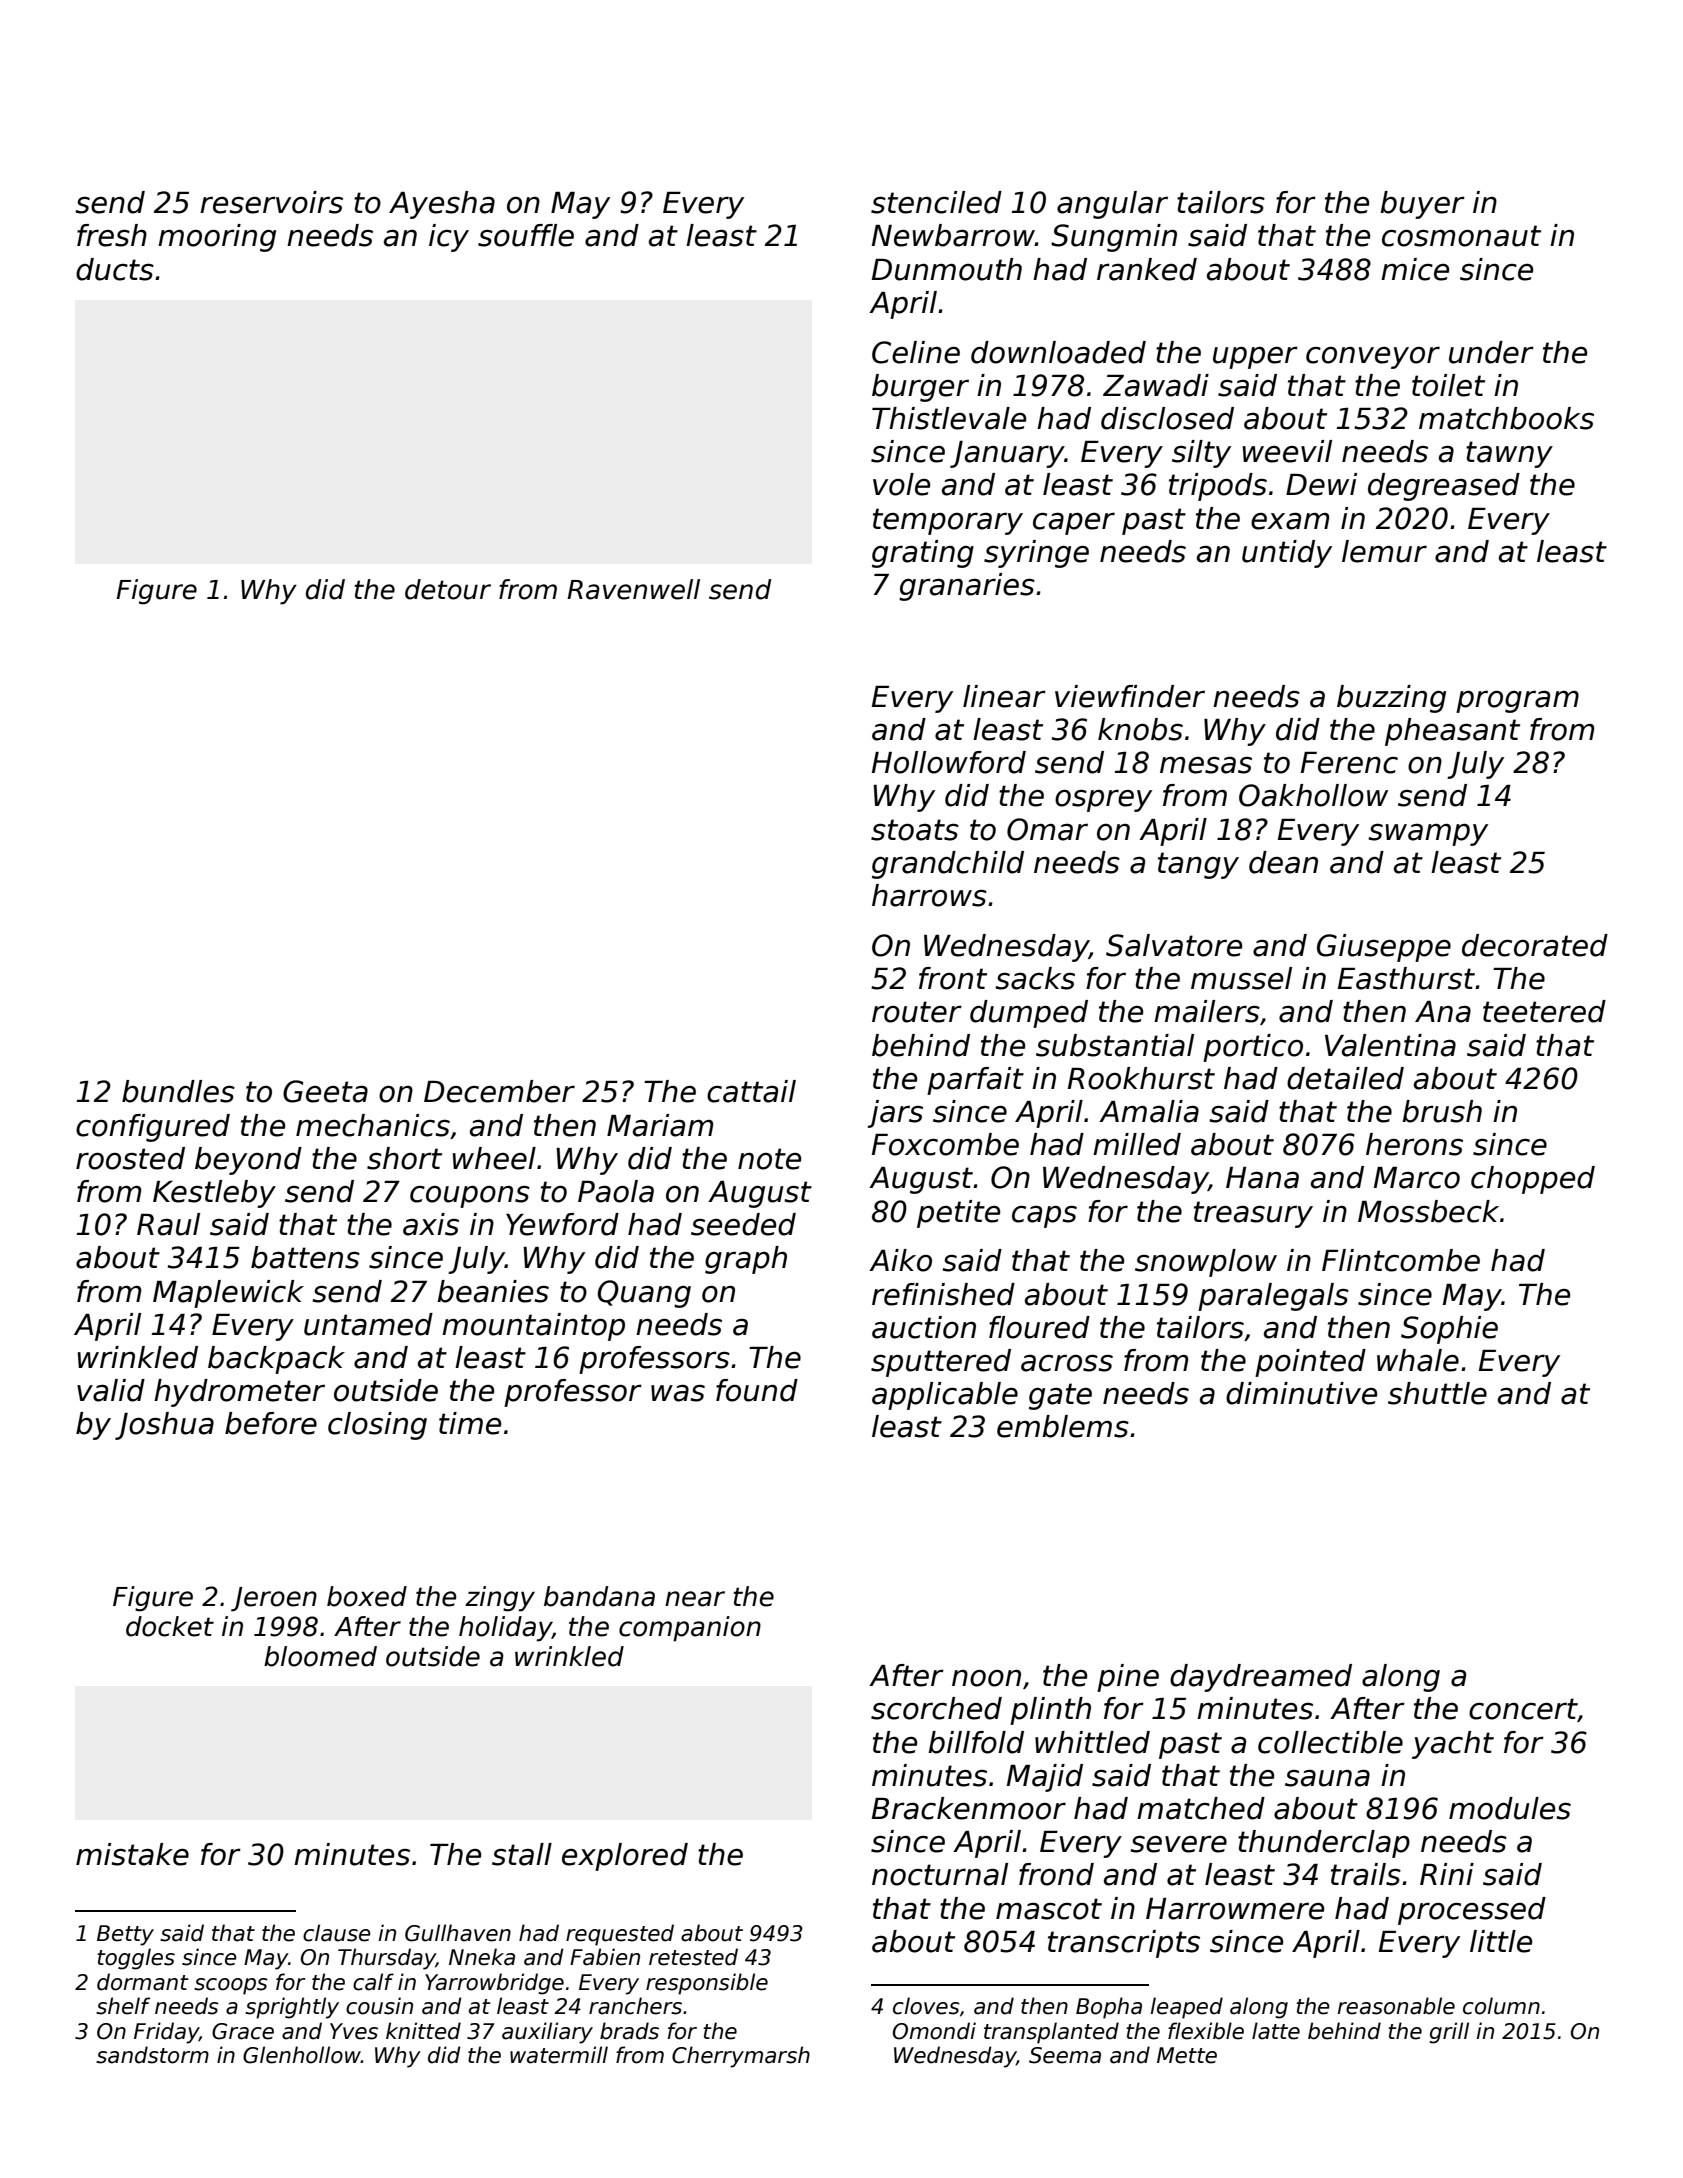 The width and height of the screenshot is (1683, 2178). I want to click on fresh, so click(112, 235).
